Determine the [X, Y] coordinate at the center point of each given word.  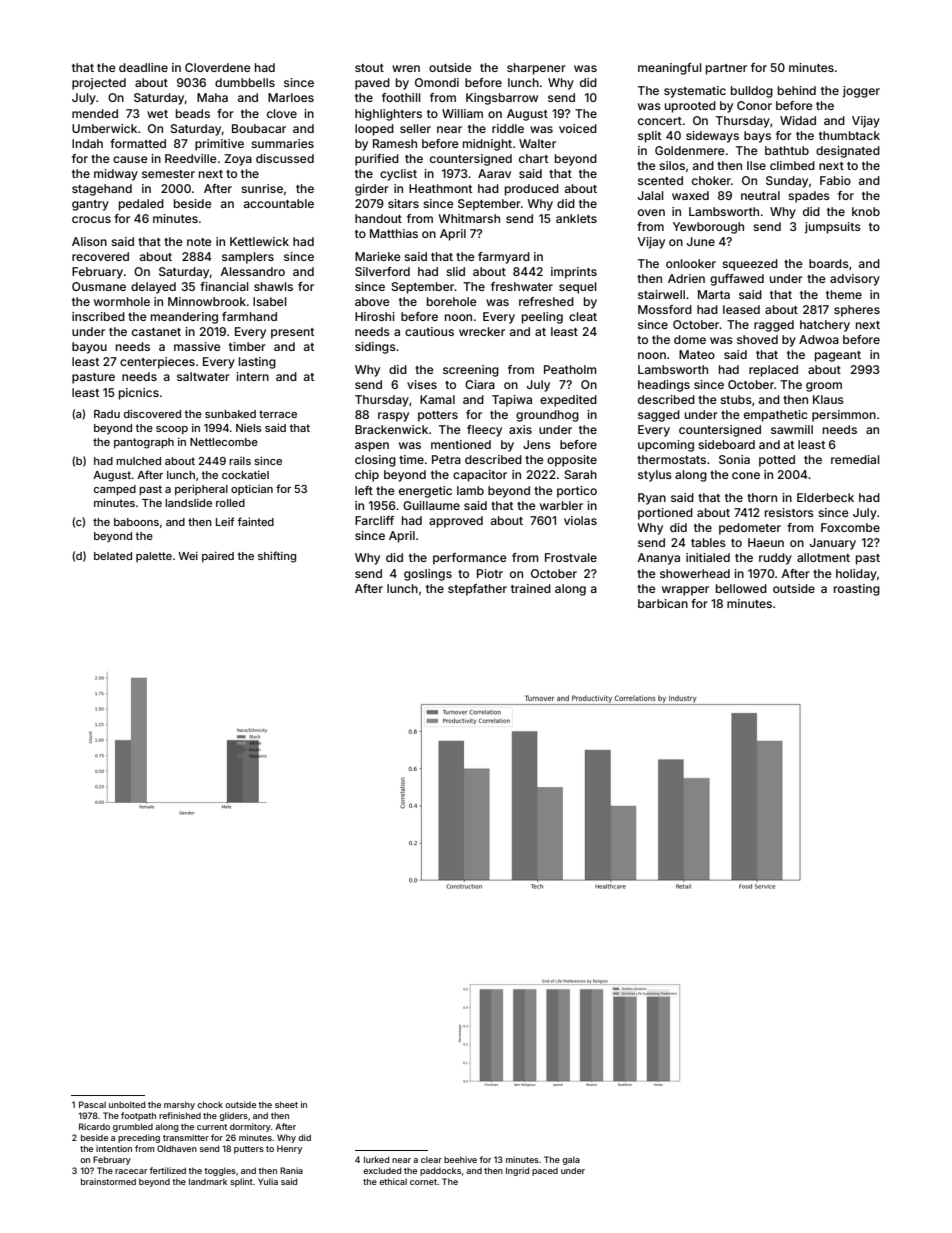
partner [726, 69]
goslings [428, 575]
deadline [143, 67]
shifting [277, 557]
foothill [401, 97]
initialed [708, 557]
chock [210, 1104]
